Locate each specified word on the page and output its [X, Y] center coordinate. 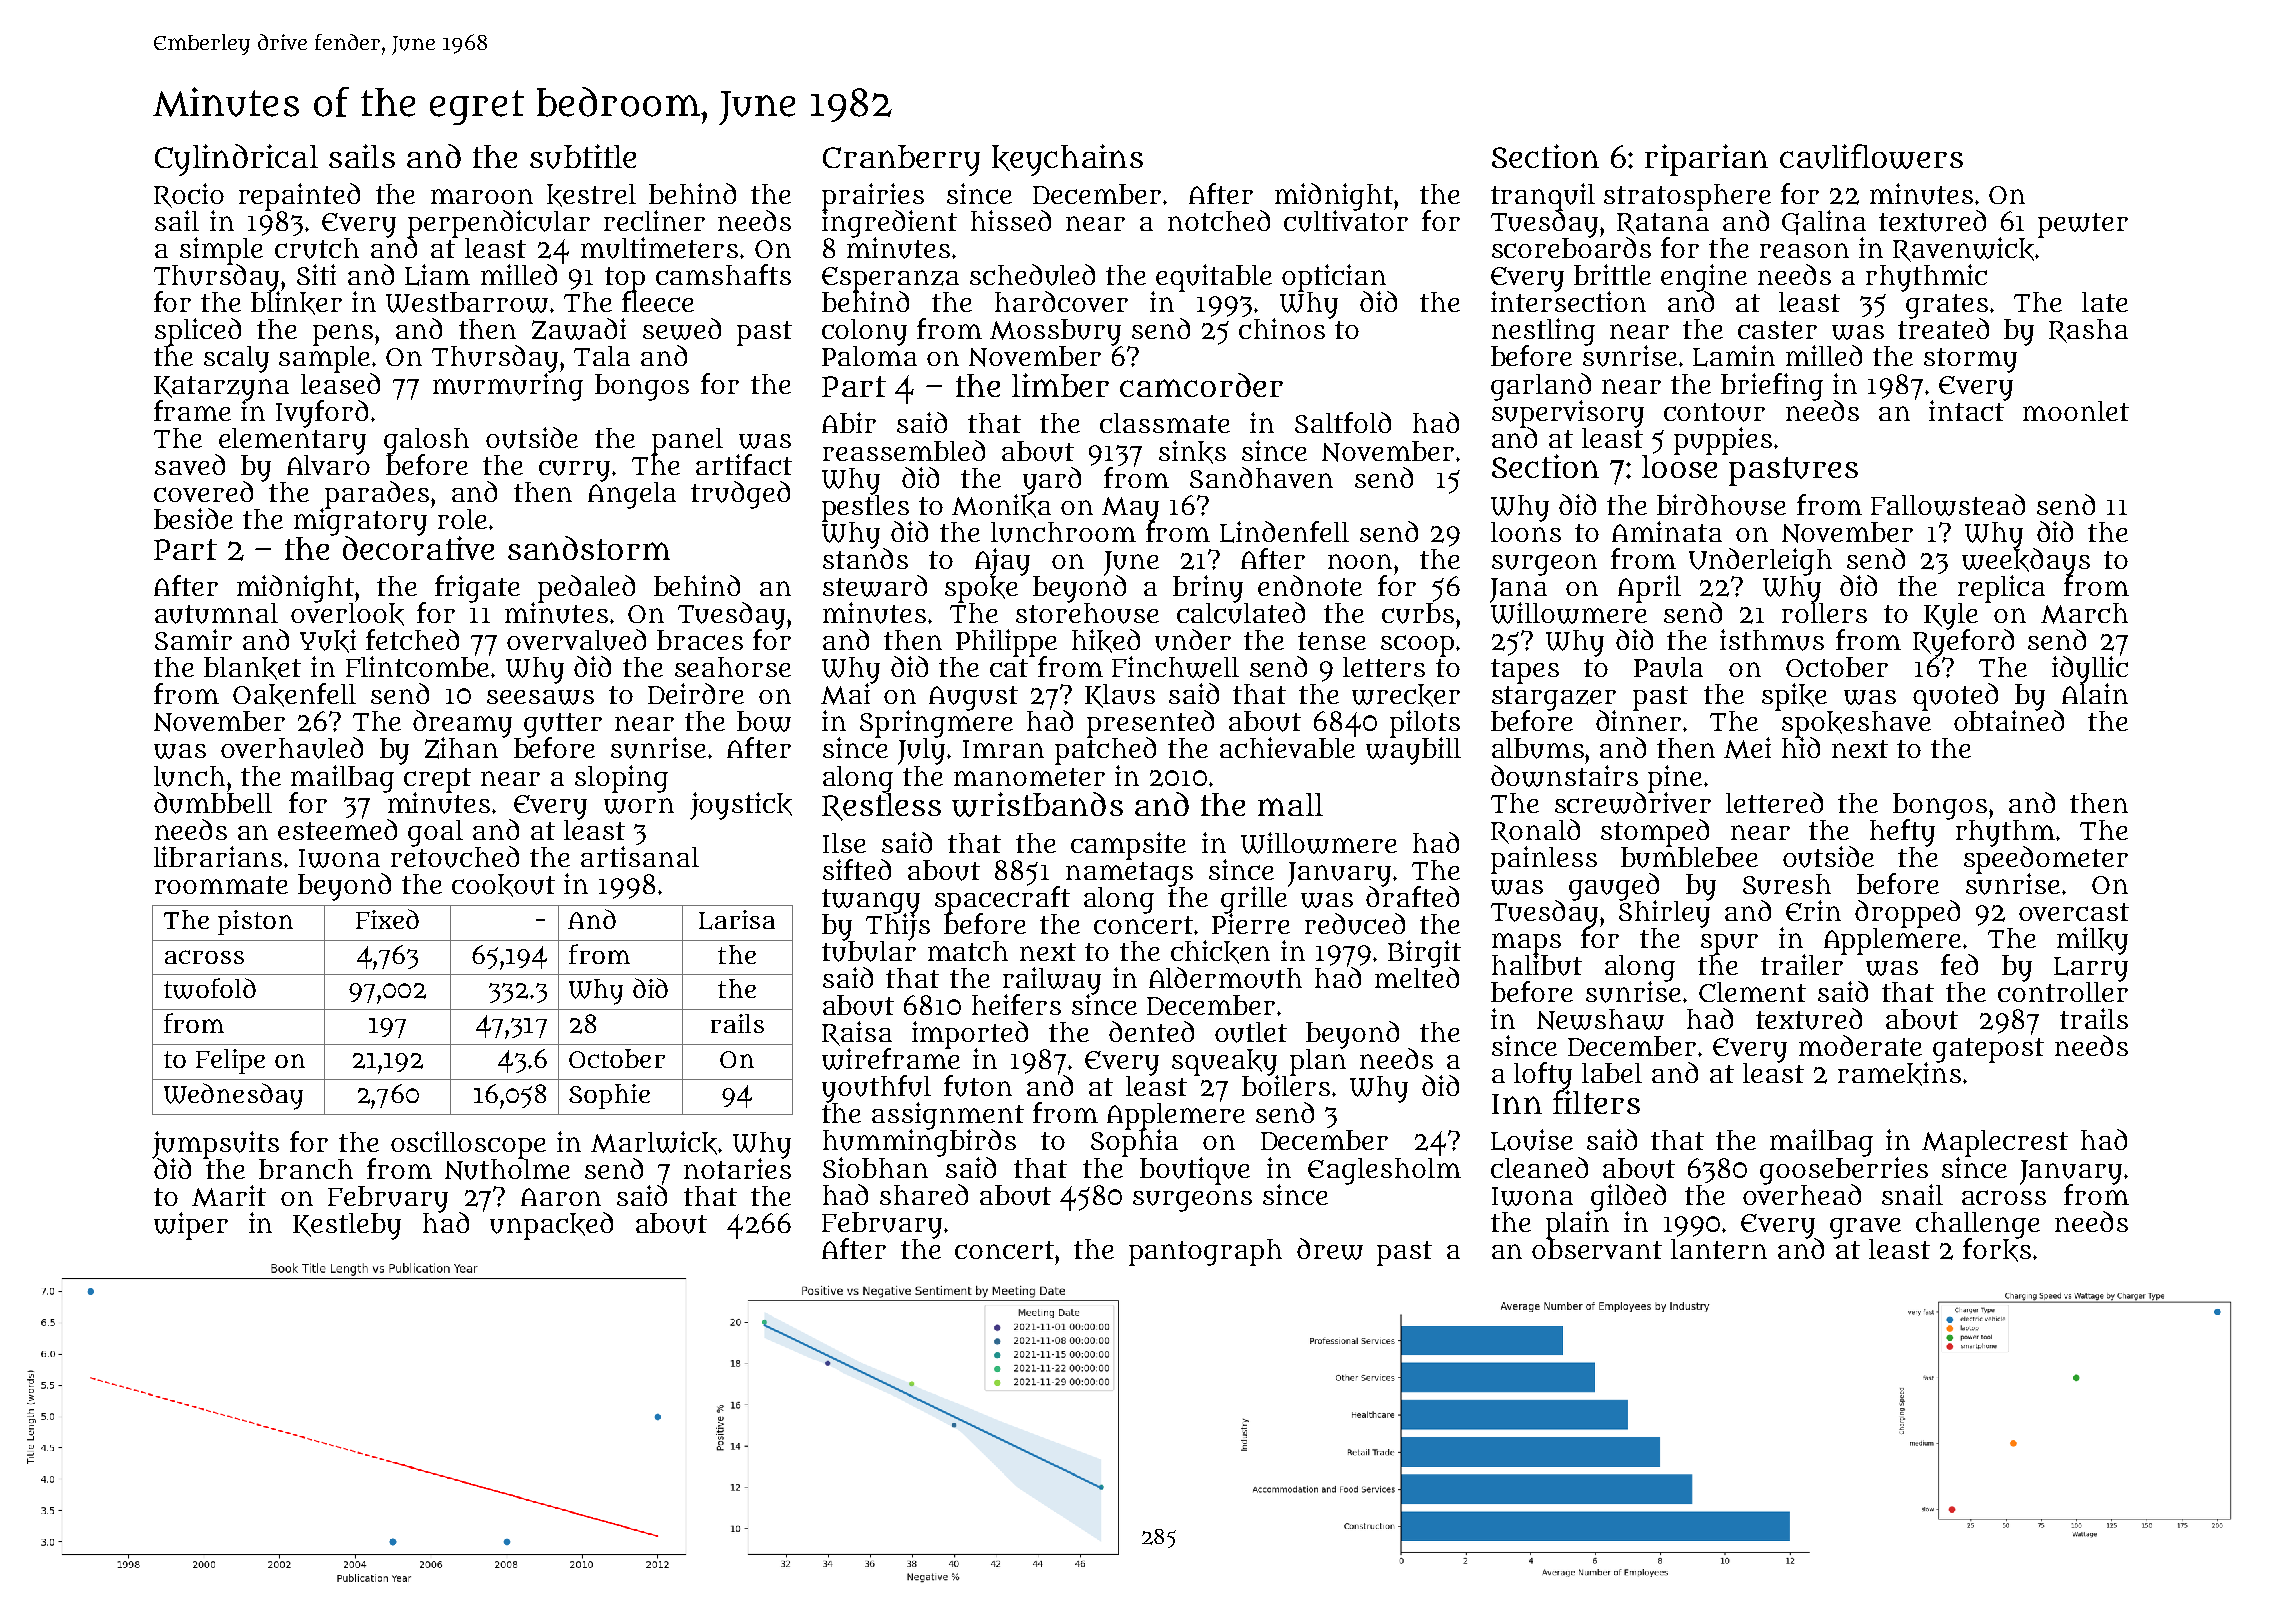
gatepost [1988, 1050]
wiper [191, 1226]
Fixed [387, 919]
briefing [1772, 387]
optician [1334, 277]
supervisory [1568, 413]
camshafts [723, 274]
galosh [426, 441]
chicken [1220, 952]
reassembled [904, 450]
